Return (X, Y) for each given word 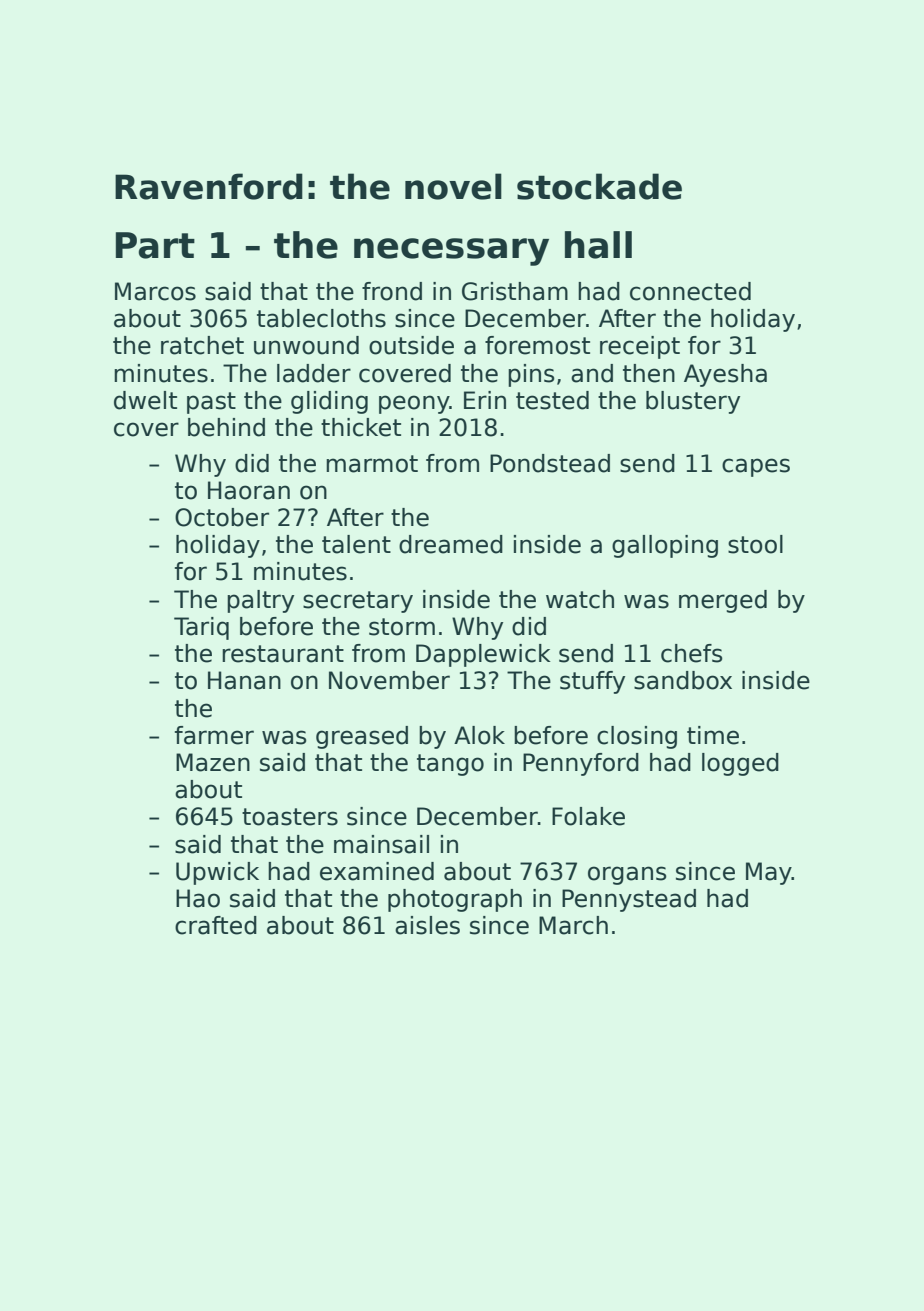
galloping (665, 546)
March (573, 925)
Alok (479, 735)
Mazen (213, 762)
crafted (216, 925)
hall (598, 245)
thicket (361, 427)
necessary (451, 252)
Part (155, 245)
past (211, 403)
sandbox (683, 680)
